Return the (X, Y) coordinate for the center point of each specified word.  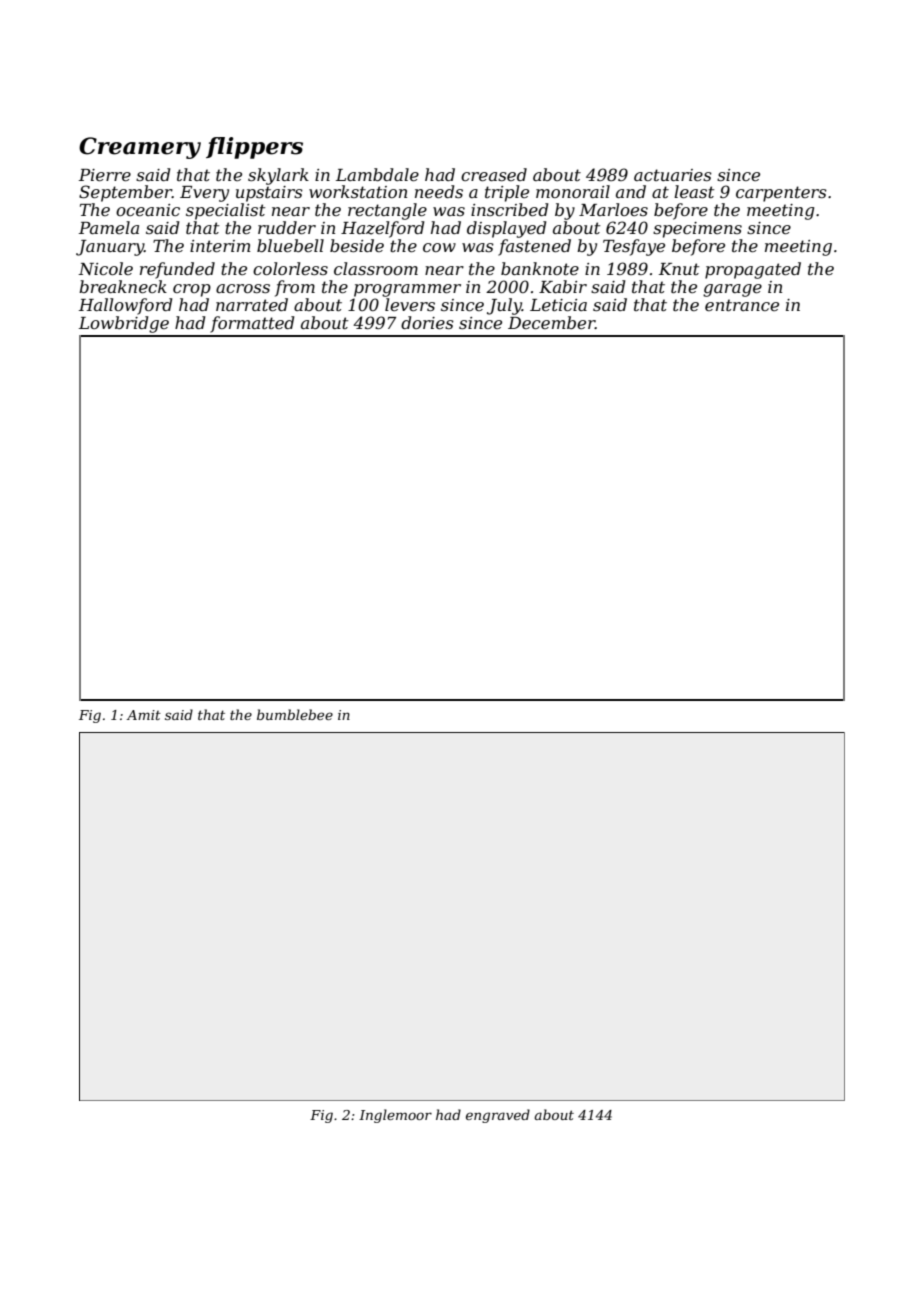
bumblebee (295, 714)
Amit (143, 715)
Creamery (140, 148)
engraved (498, 1116)
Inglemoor (395, 1116)
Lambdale (377, 174)
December (551, 322)
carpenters (781, 194)
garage (732, 290)
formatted (252, 324)
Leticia (558, 305)
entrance (742, 305)
